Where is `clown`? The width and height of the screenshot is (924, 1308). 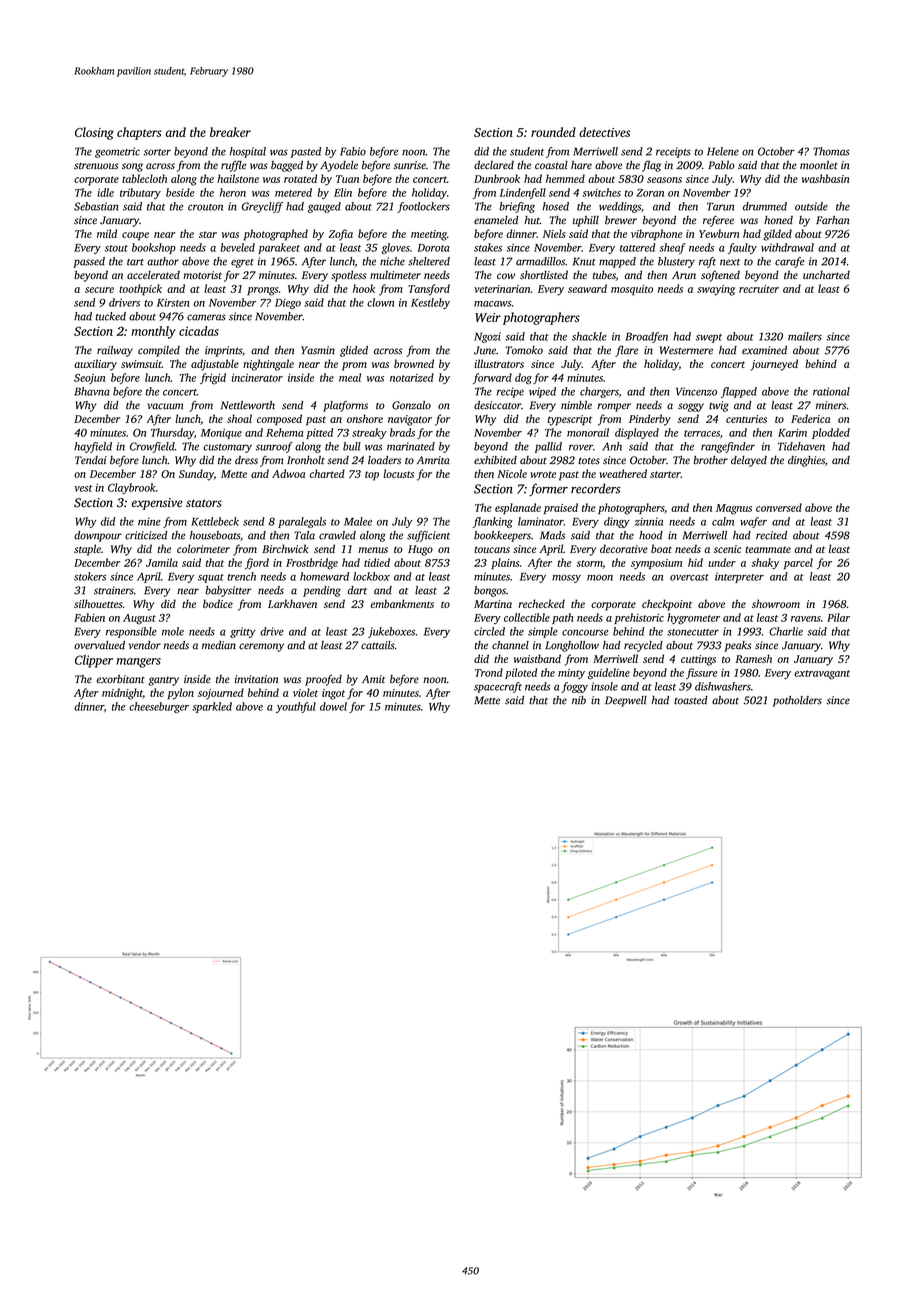 clown is located at coordinates (380, 302).
